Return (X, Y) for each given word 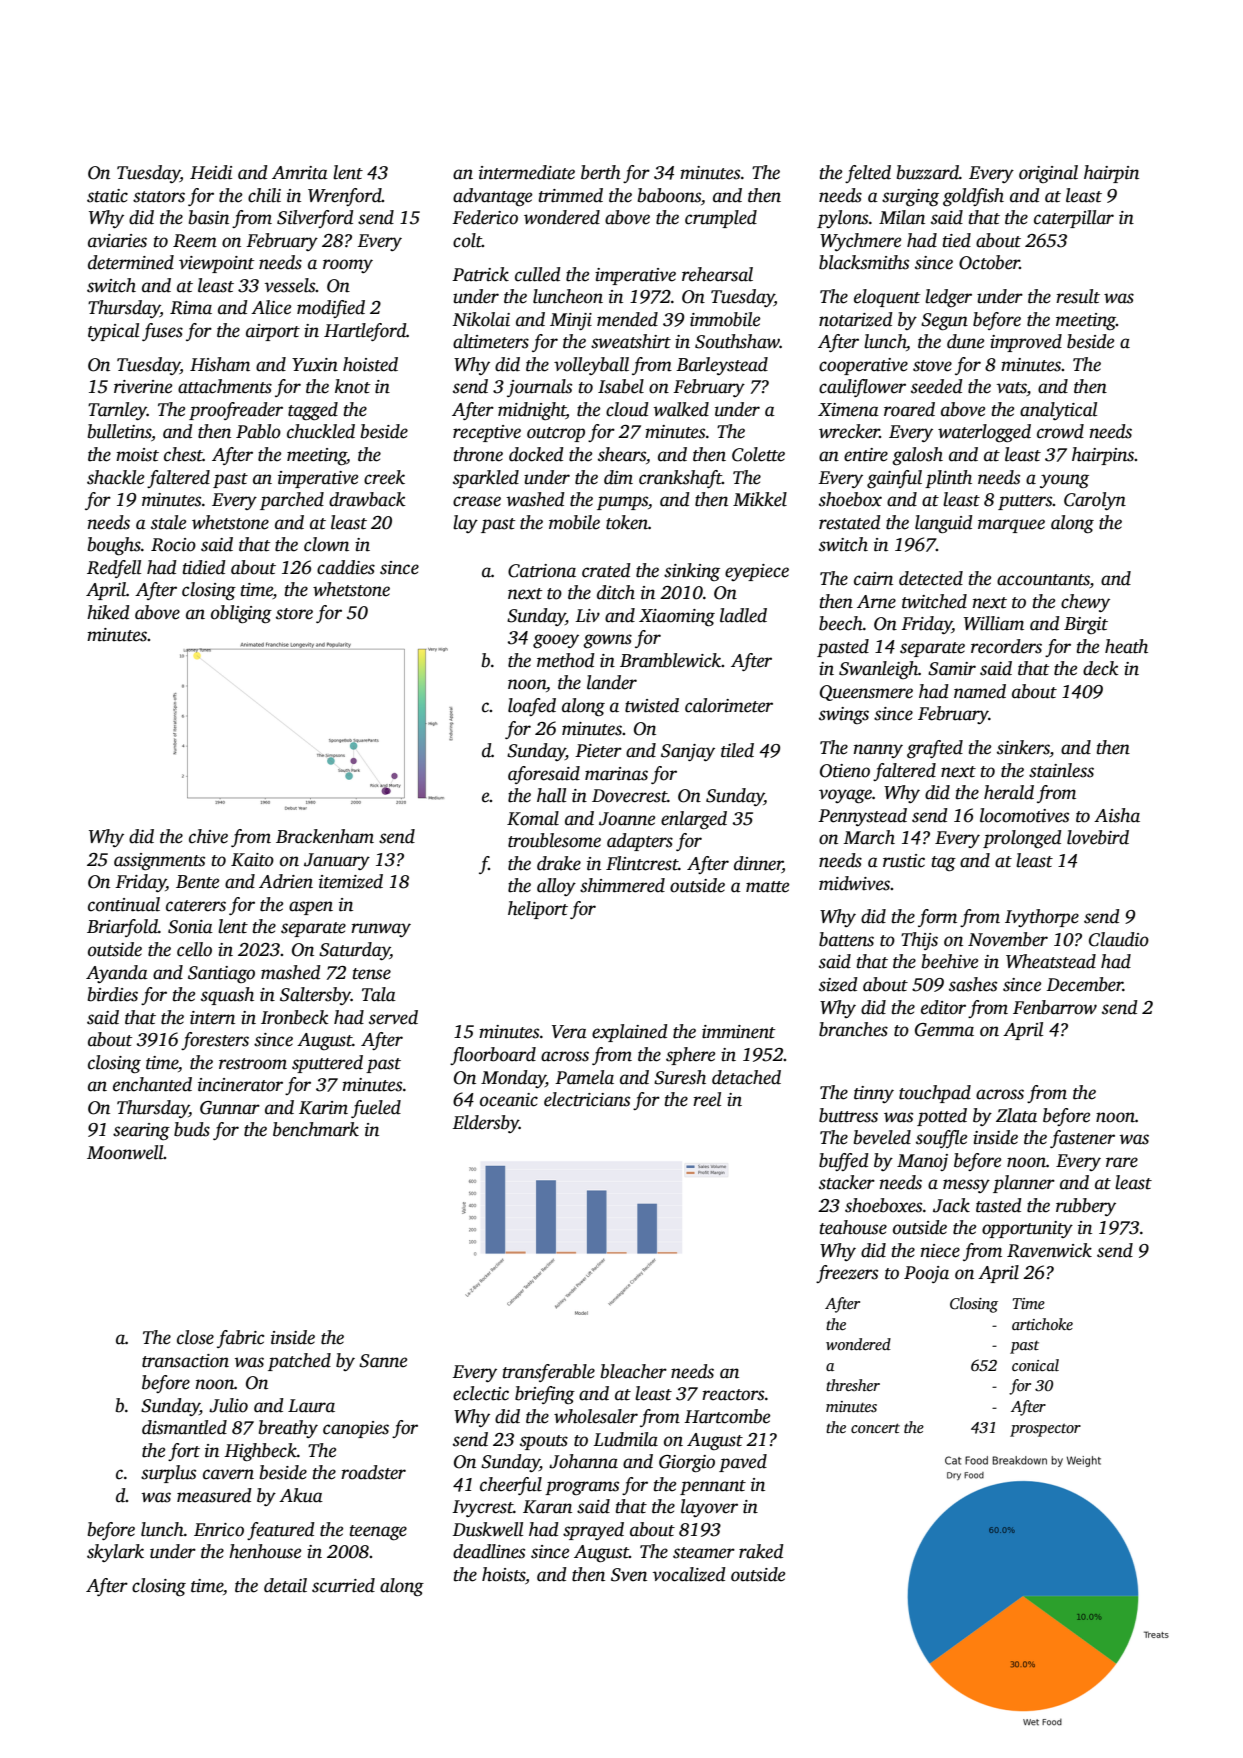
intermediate (527, 172)
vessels (290, 285)
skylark (115, 1553)
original (1048, 174)
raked (761, 1551)
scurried (343, 1585)
